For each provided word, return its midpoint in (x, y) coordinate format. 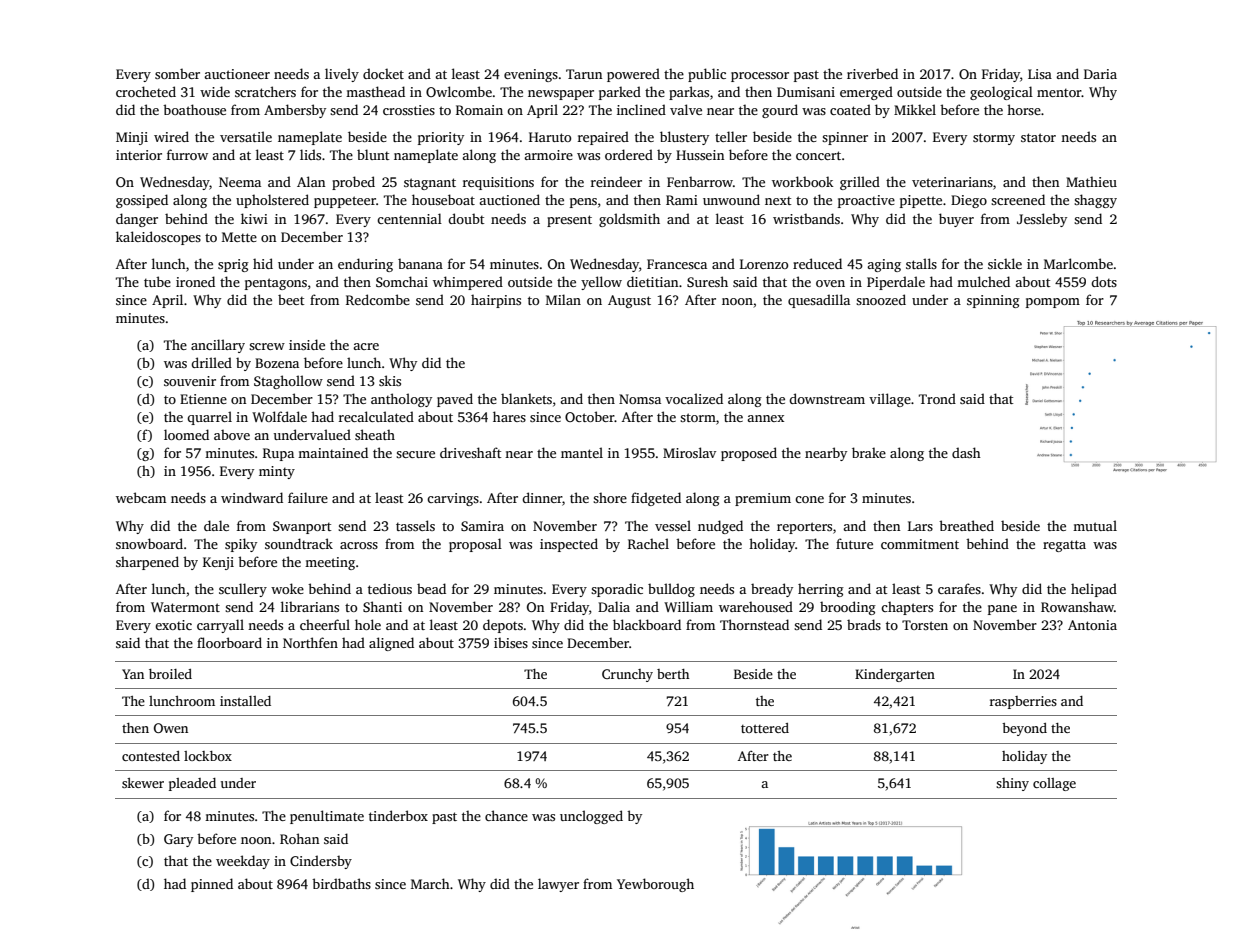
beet (291, 299)
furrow (187, 154)
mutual (1095, 525)
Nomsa (640, 399)
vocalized (694, 398)
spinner (845, 138)
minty (277, 472)
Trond (937, 398)
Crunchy (627, 675)
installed (245, 701)
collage (1054, 784)
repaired (603, 138)
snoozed (881, 299)
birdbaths (341, 883)
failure (308, 497)
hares (509, 416)
